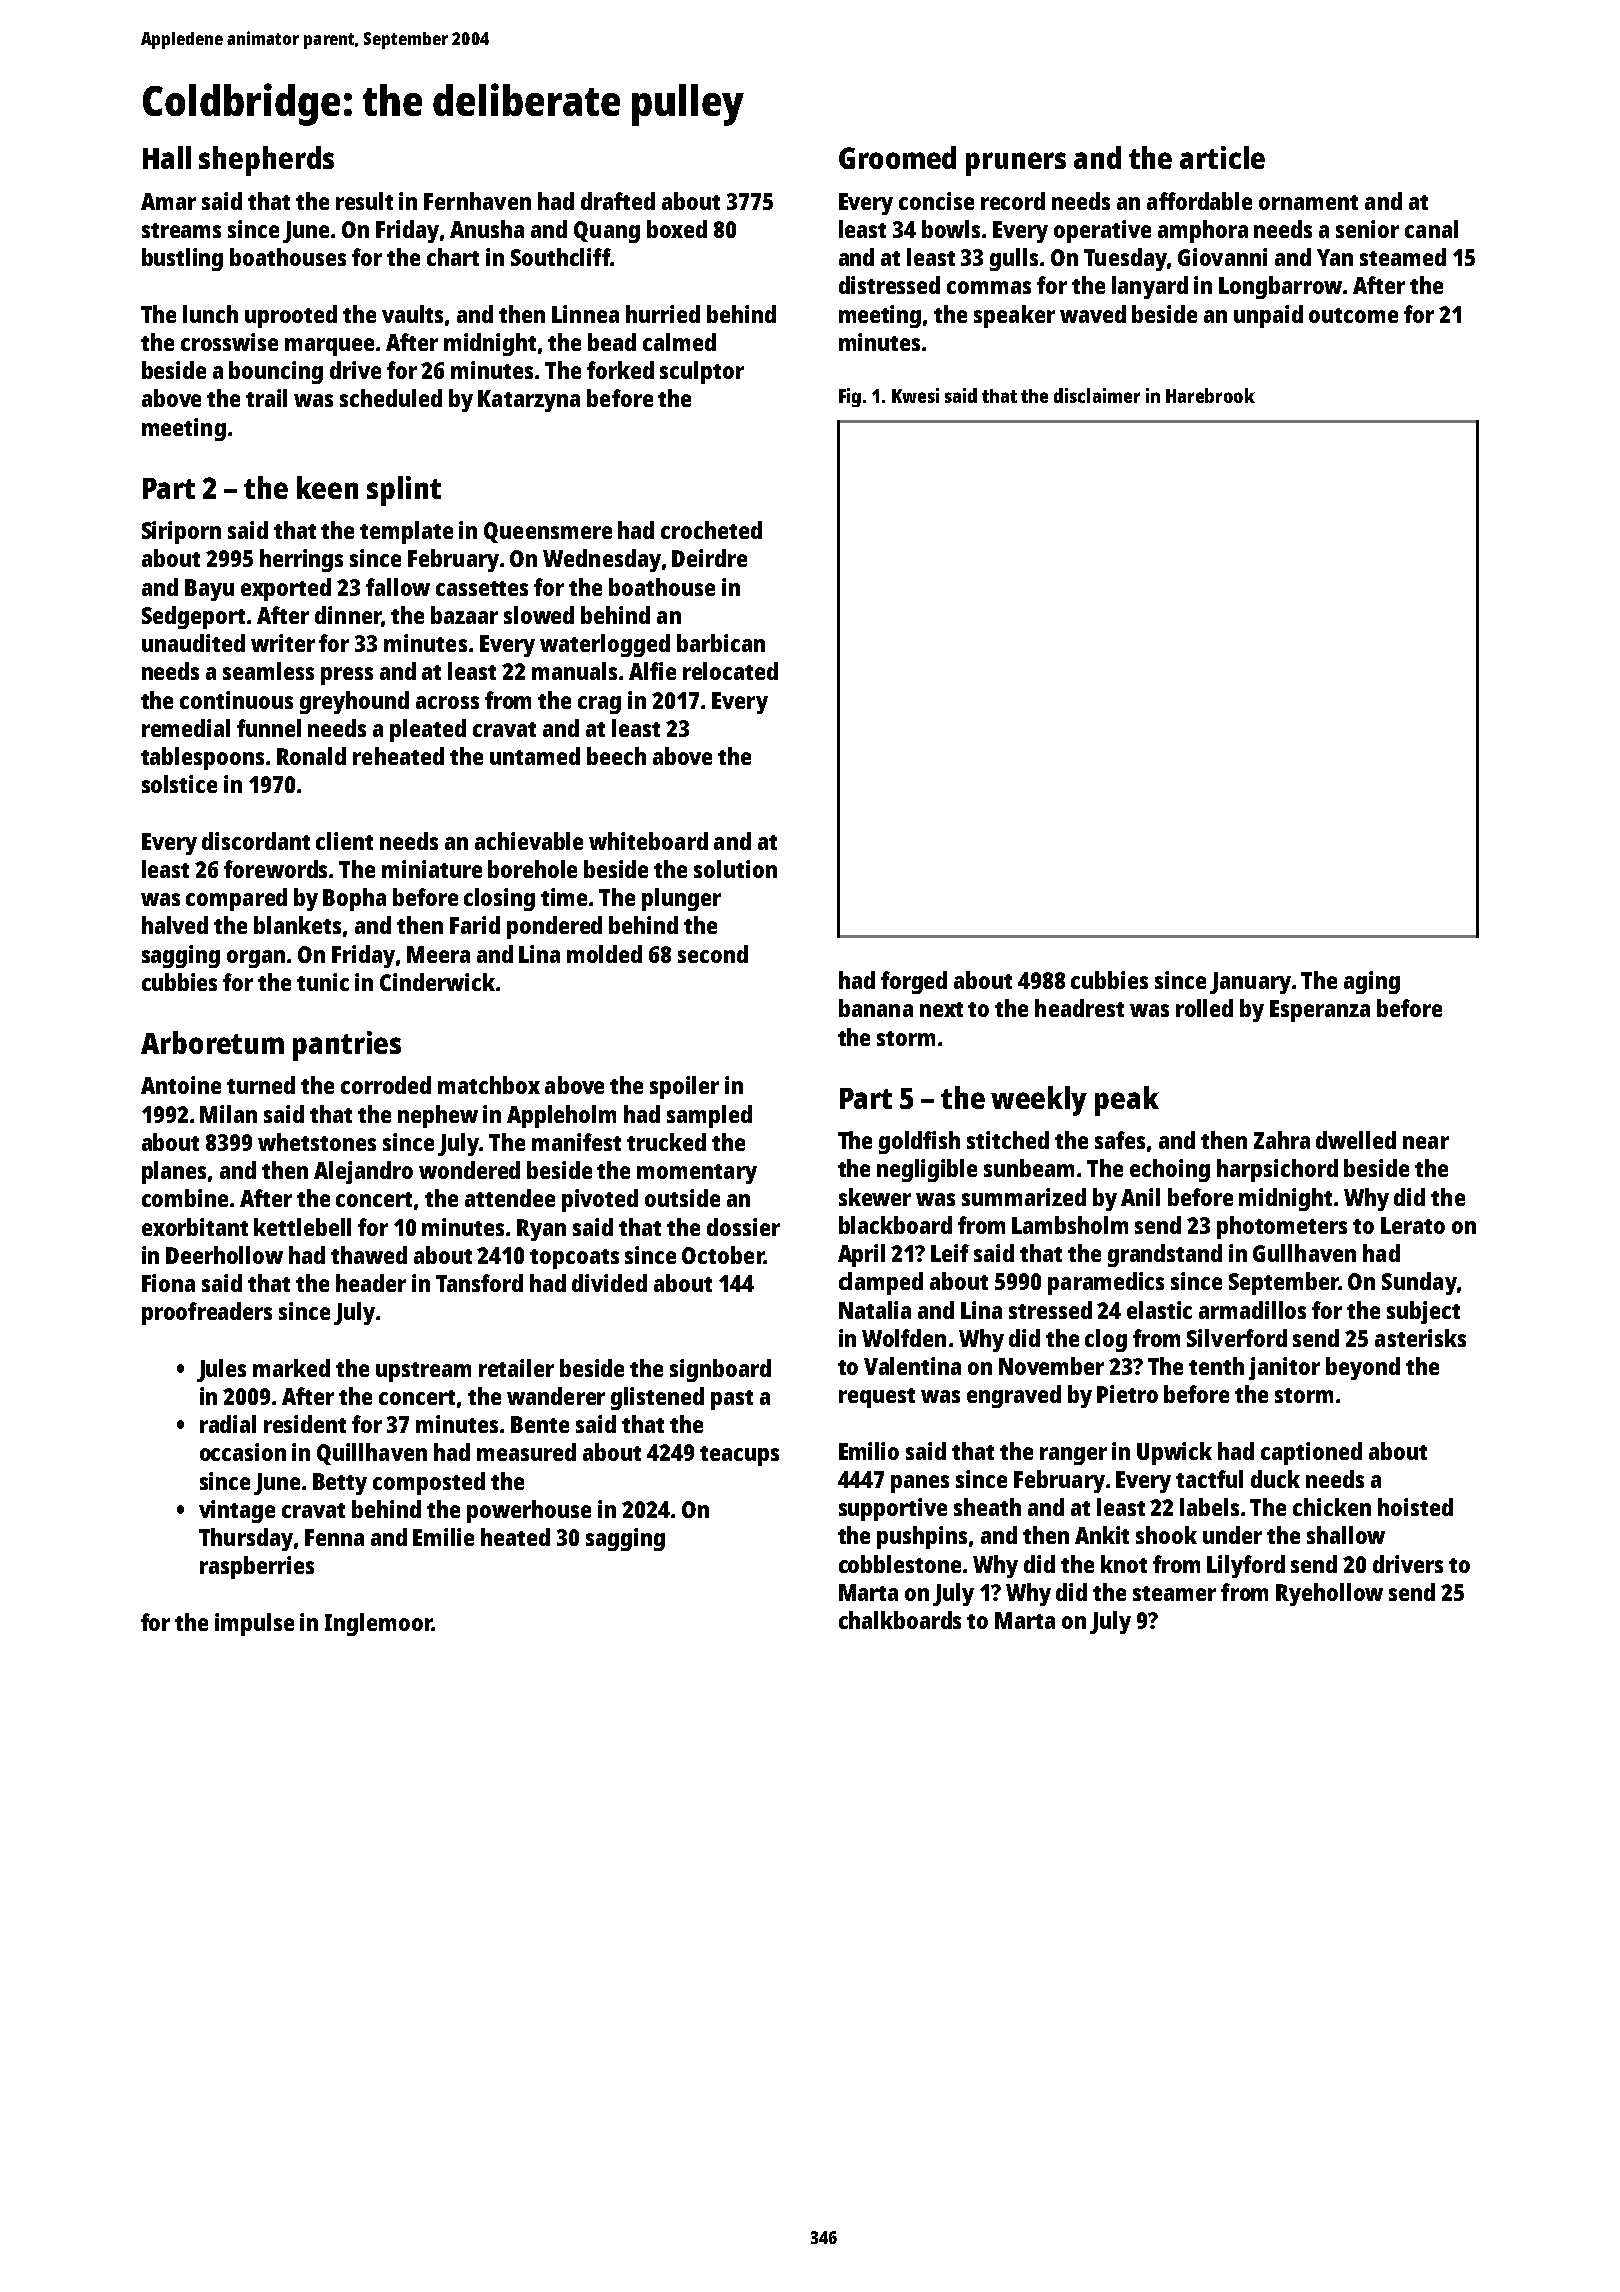 The image size is (1620, 2292). I want to click on retailer, so click(516, 1368).
